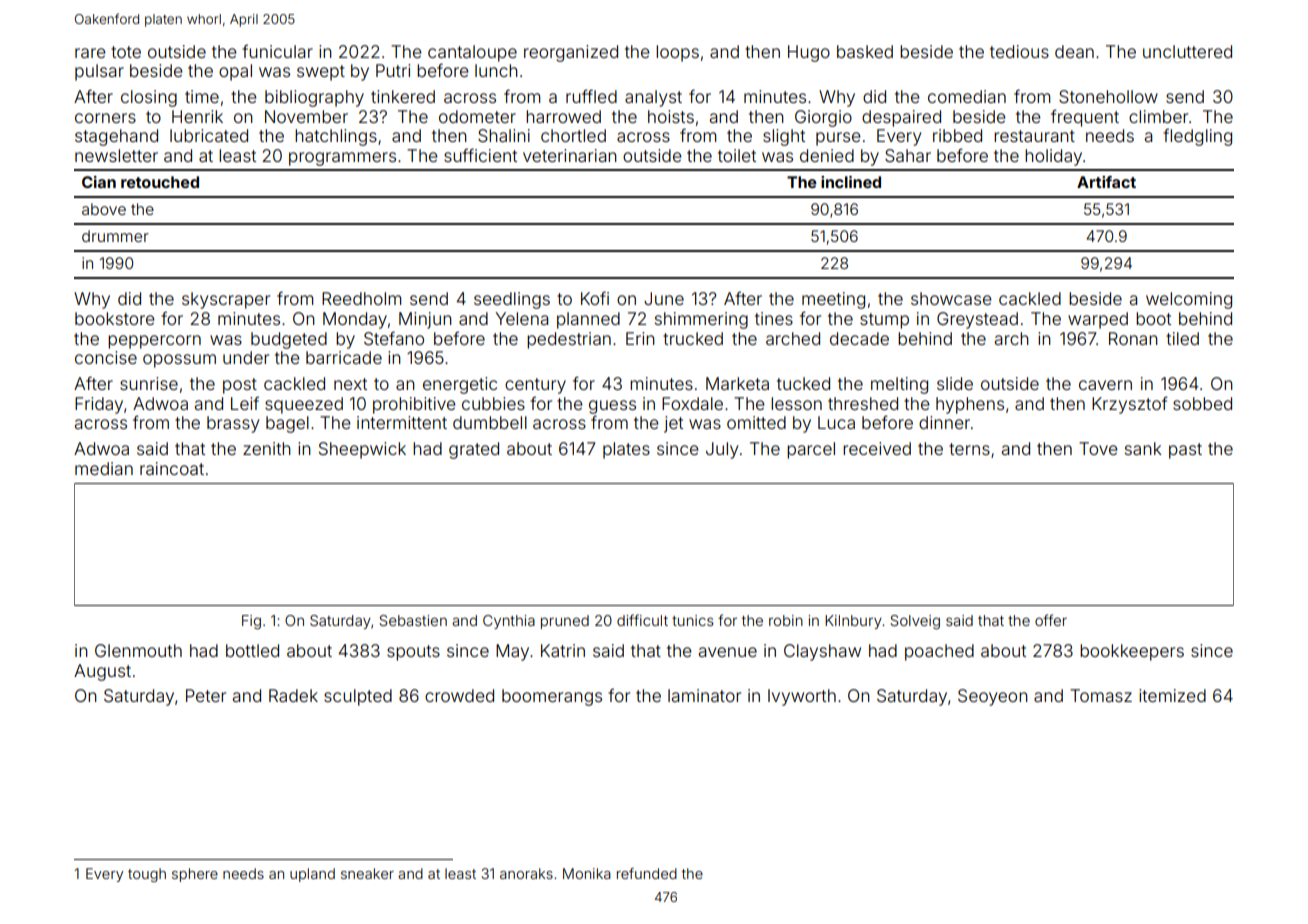  I want to click on itemized, so click(1172, 695).
